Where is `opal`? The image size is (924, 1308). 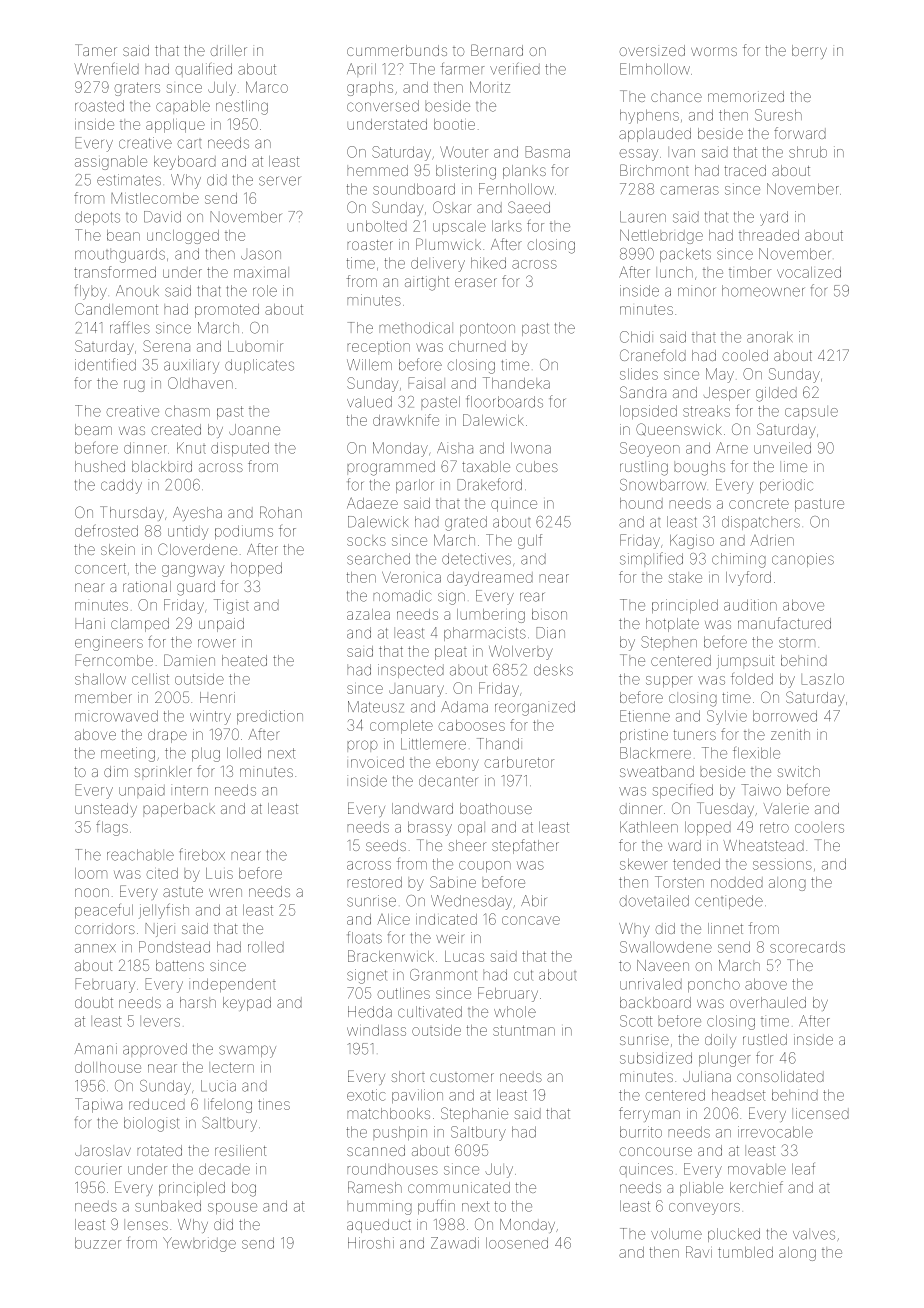
opal is located at coordinates (471, 828).
